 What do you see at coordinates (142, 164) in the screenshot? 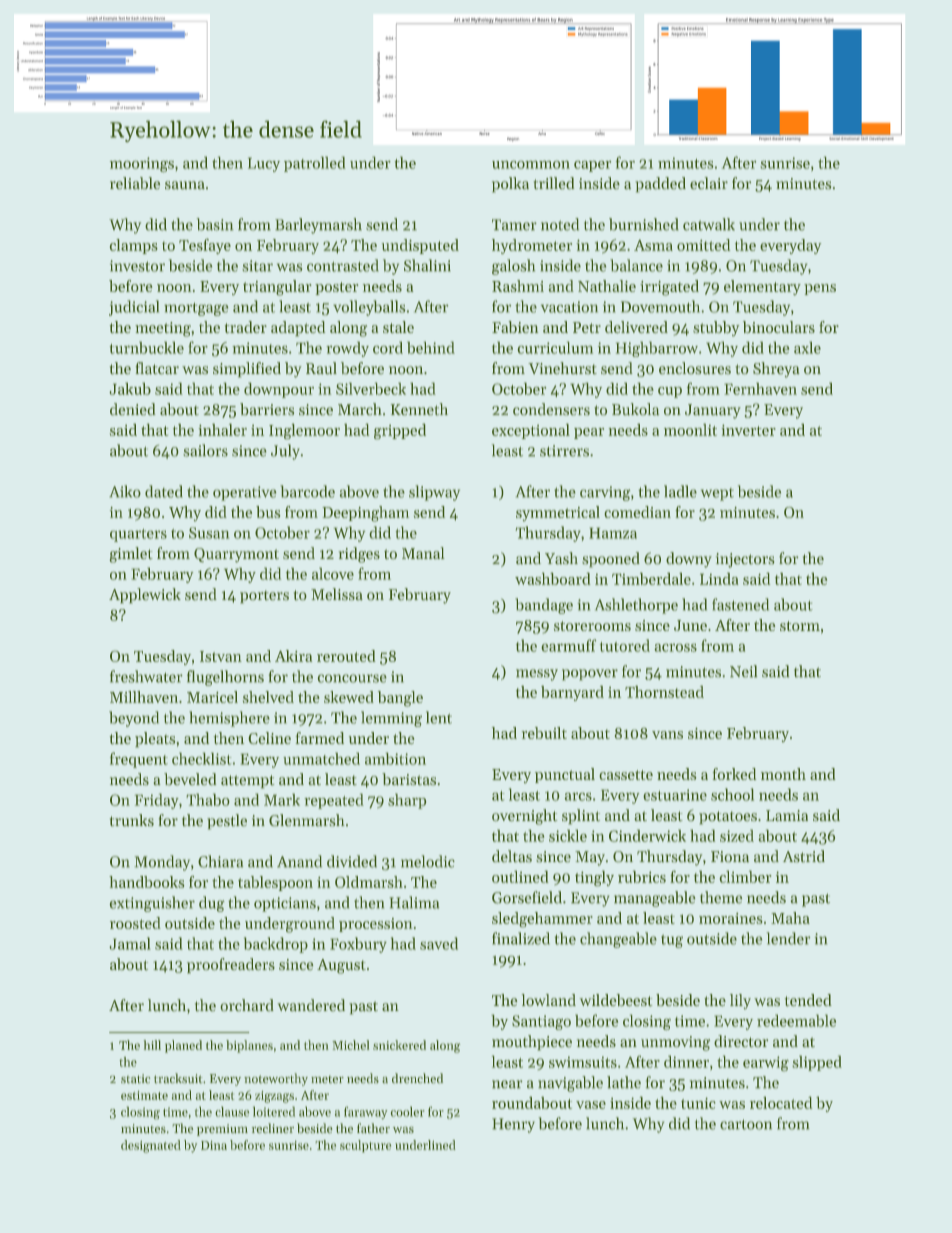
I see `moorings` at bounding box center [142, 164].
